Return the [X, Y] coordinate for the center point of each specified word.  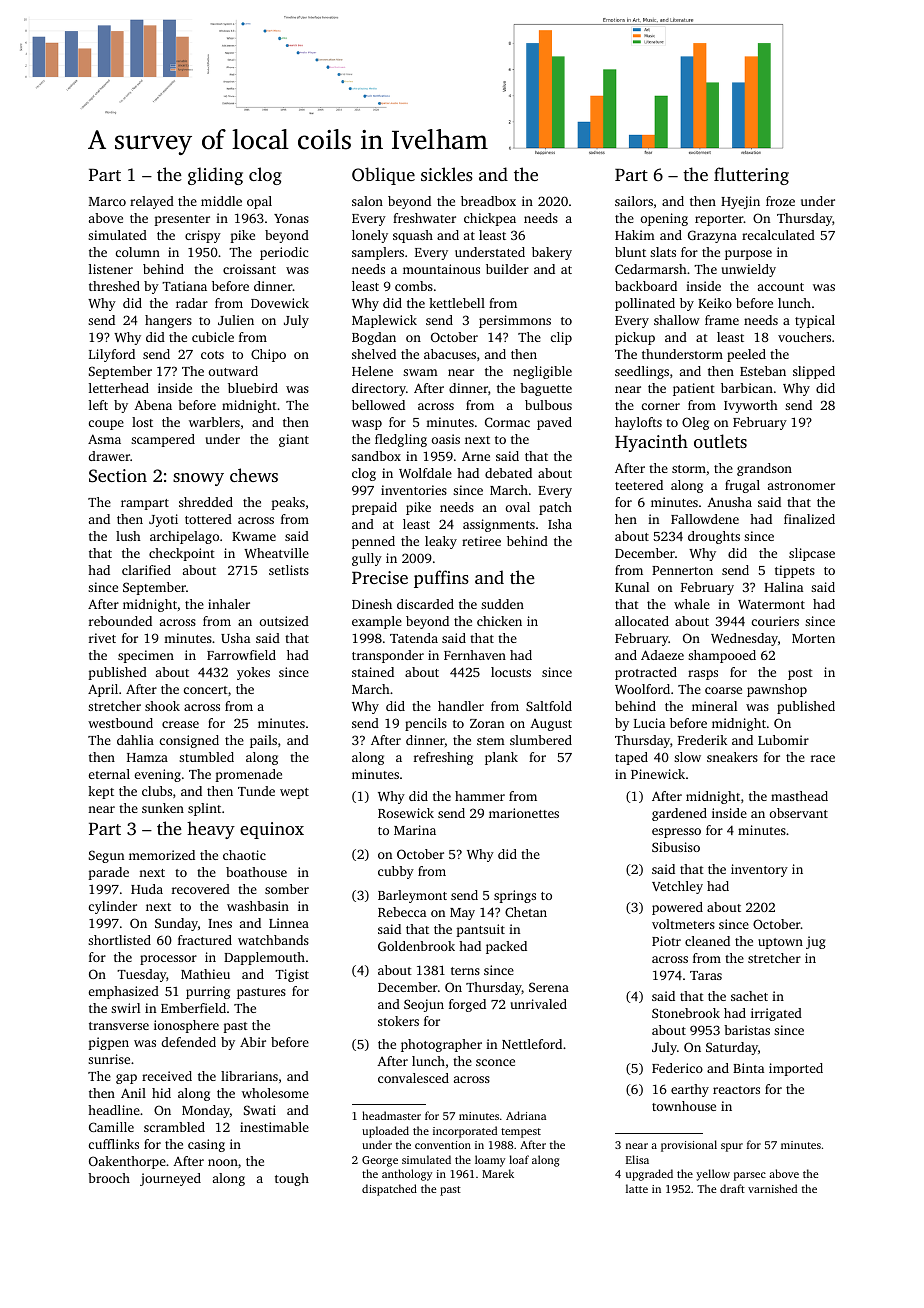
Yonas [291, 218]
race [823, 758]
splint [204, 809]
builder [507, 269]
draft [732, 1188]
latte [637, 1188]
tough [292, 1179]
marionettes [524, 813]
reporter [719, 220]
